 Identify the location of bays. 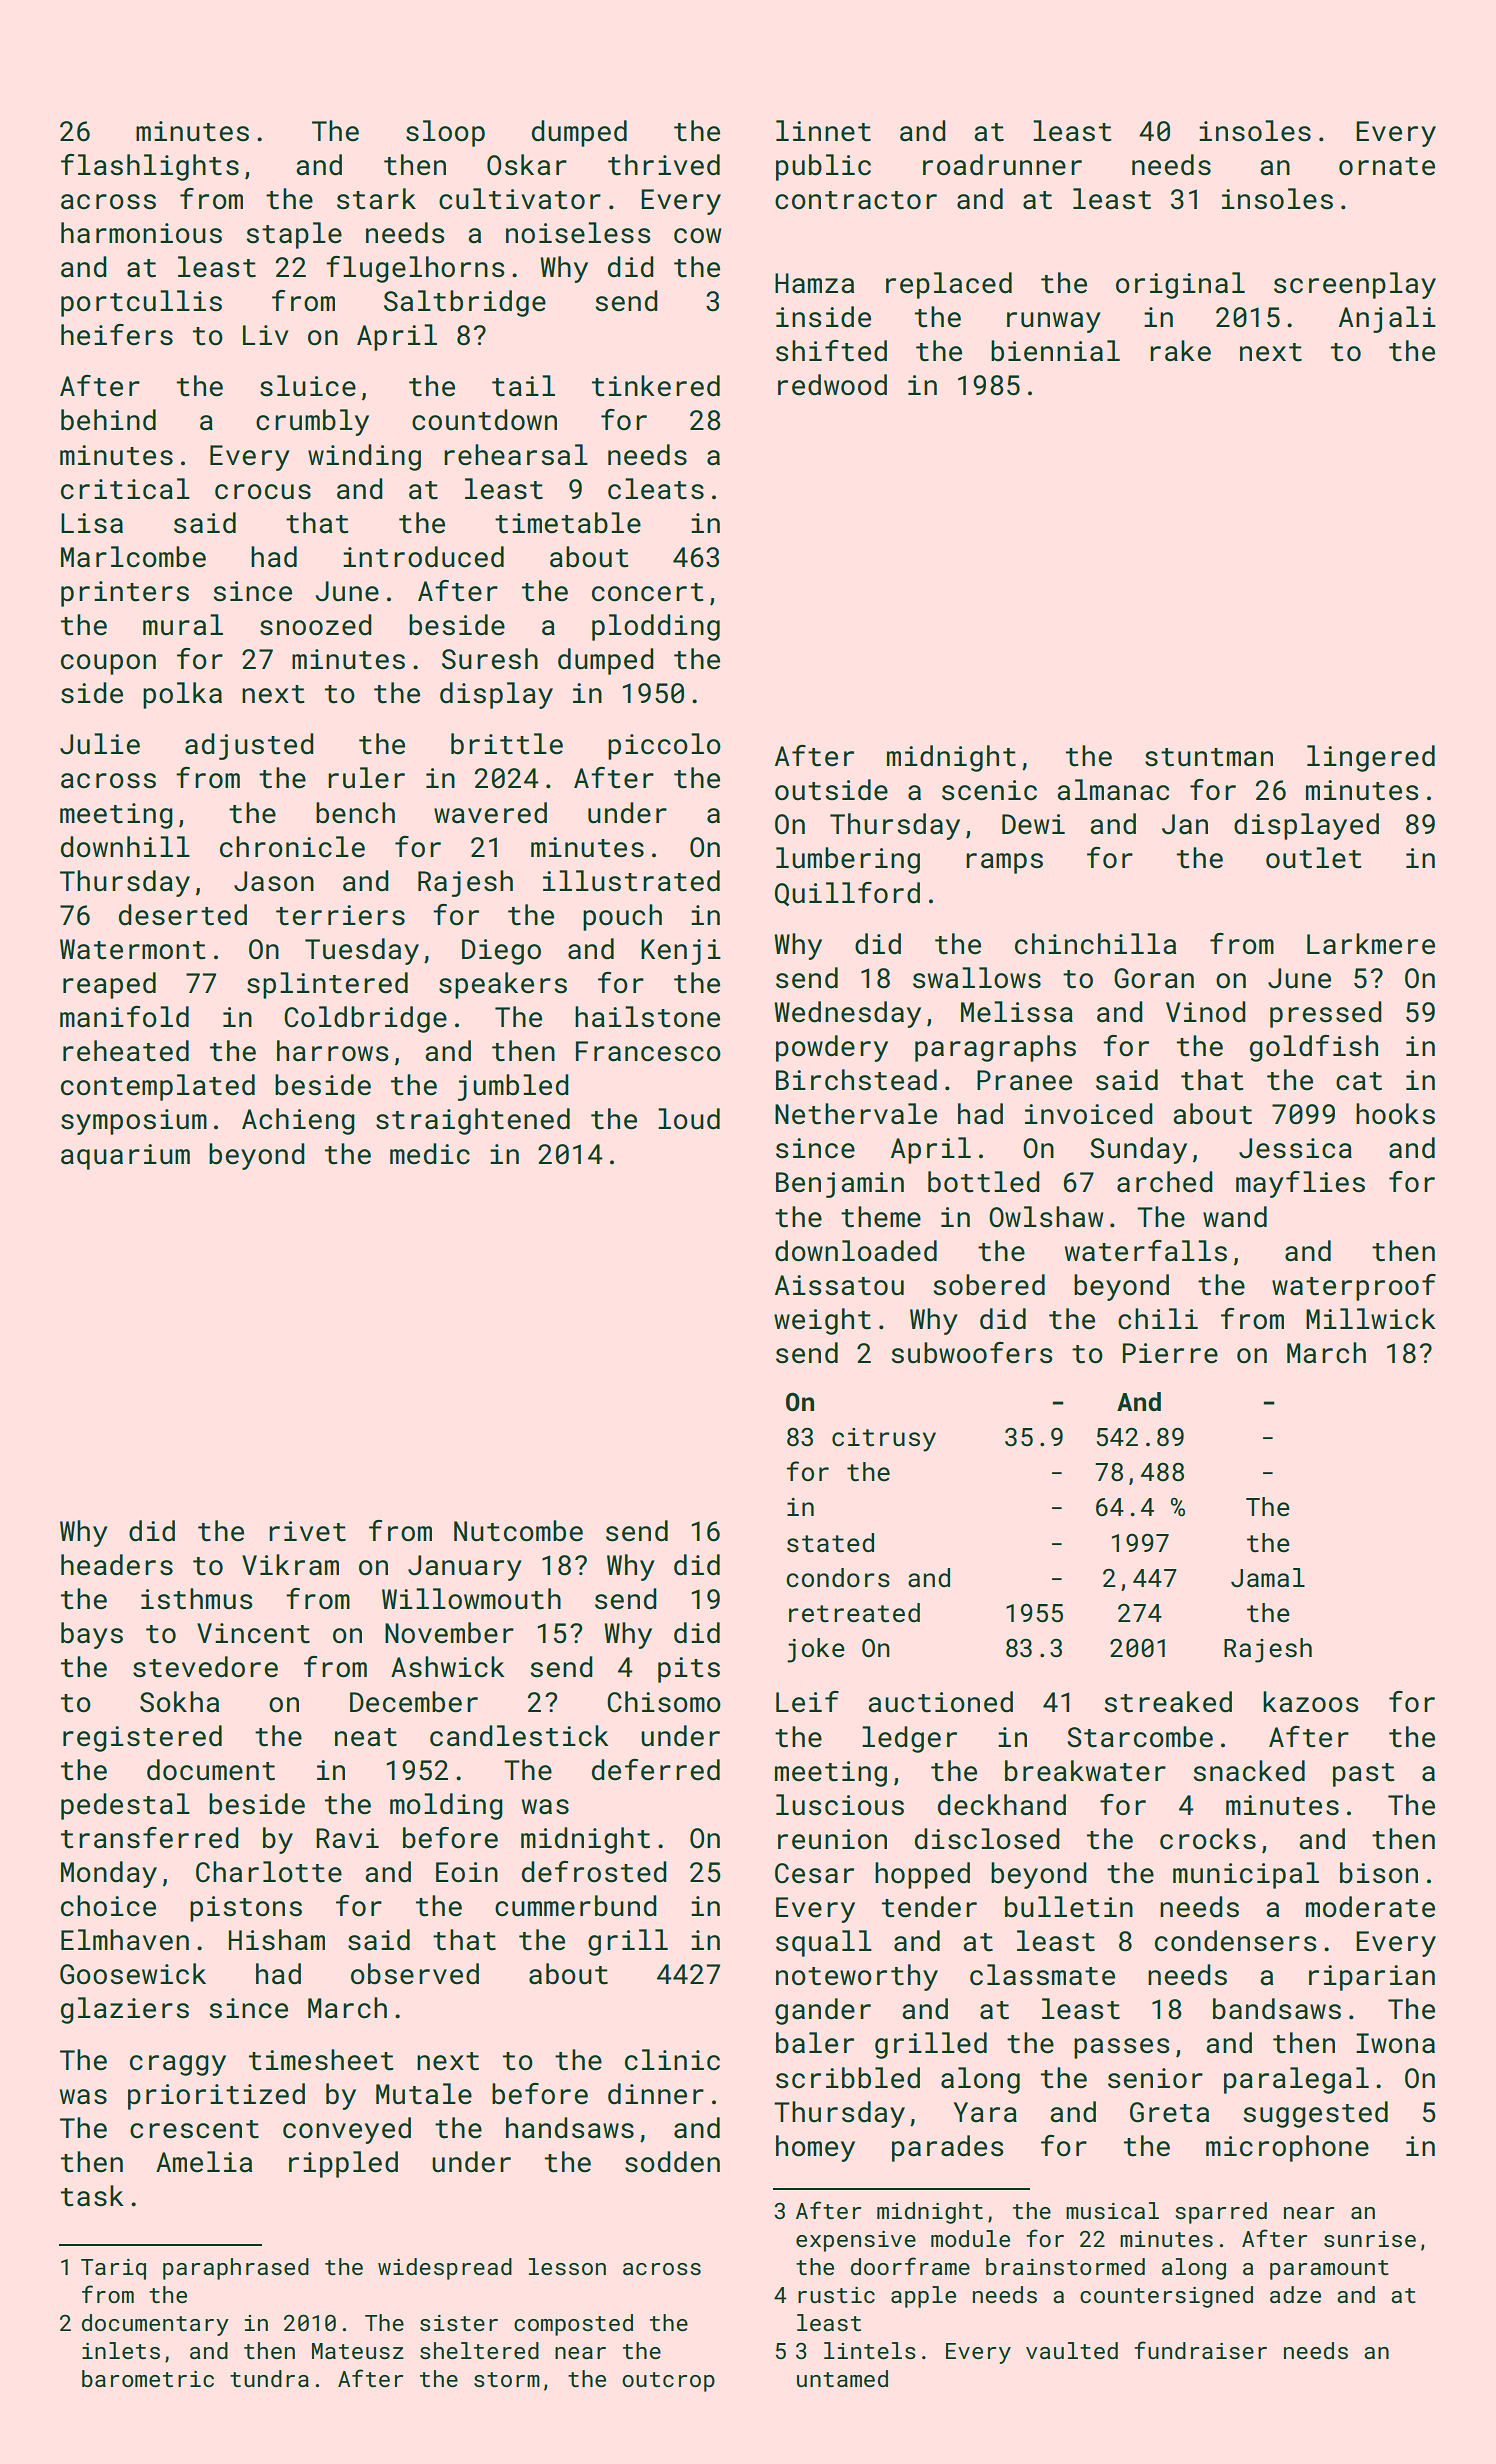
(92, 1635).
